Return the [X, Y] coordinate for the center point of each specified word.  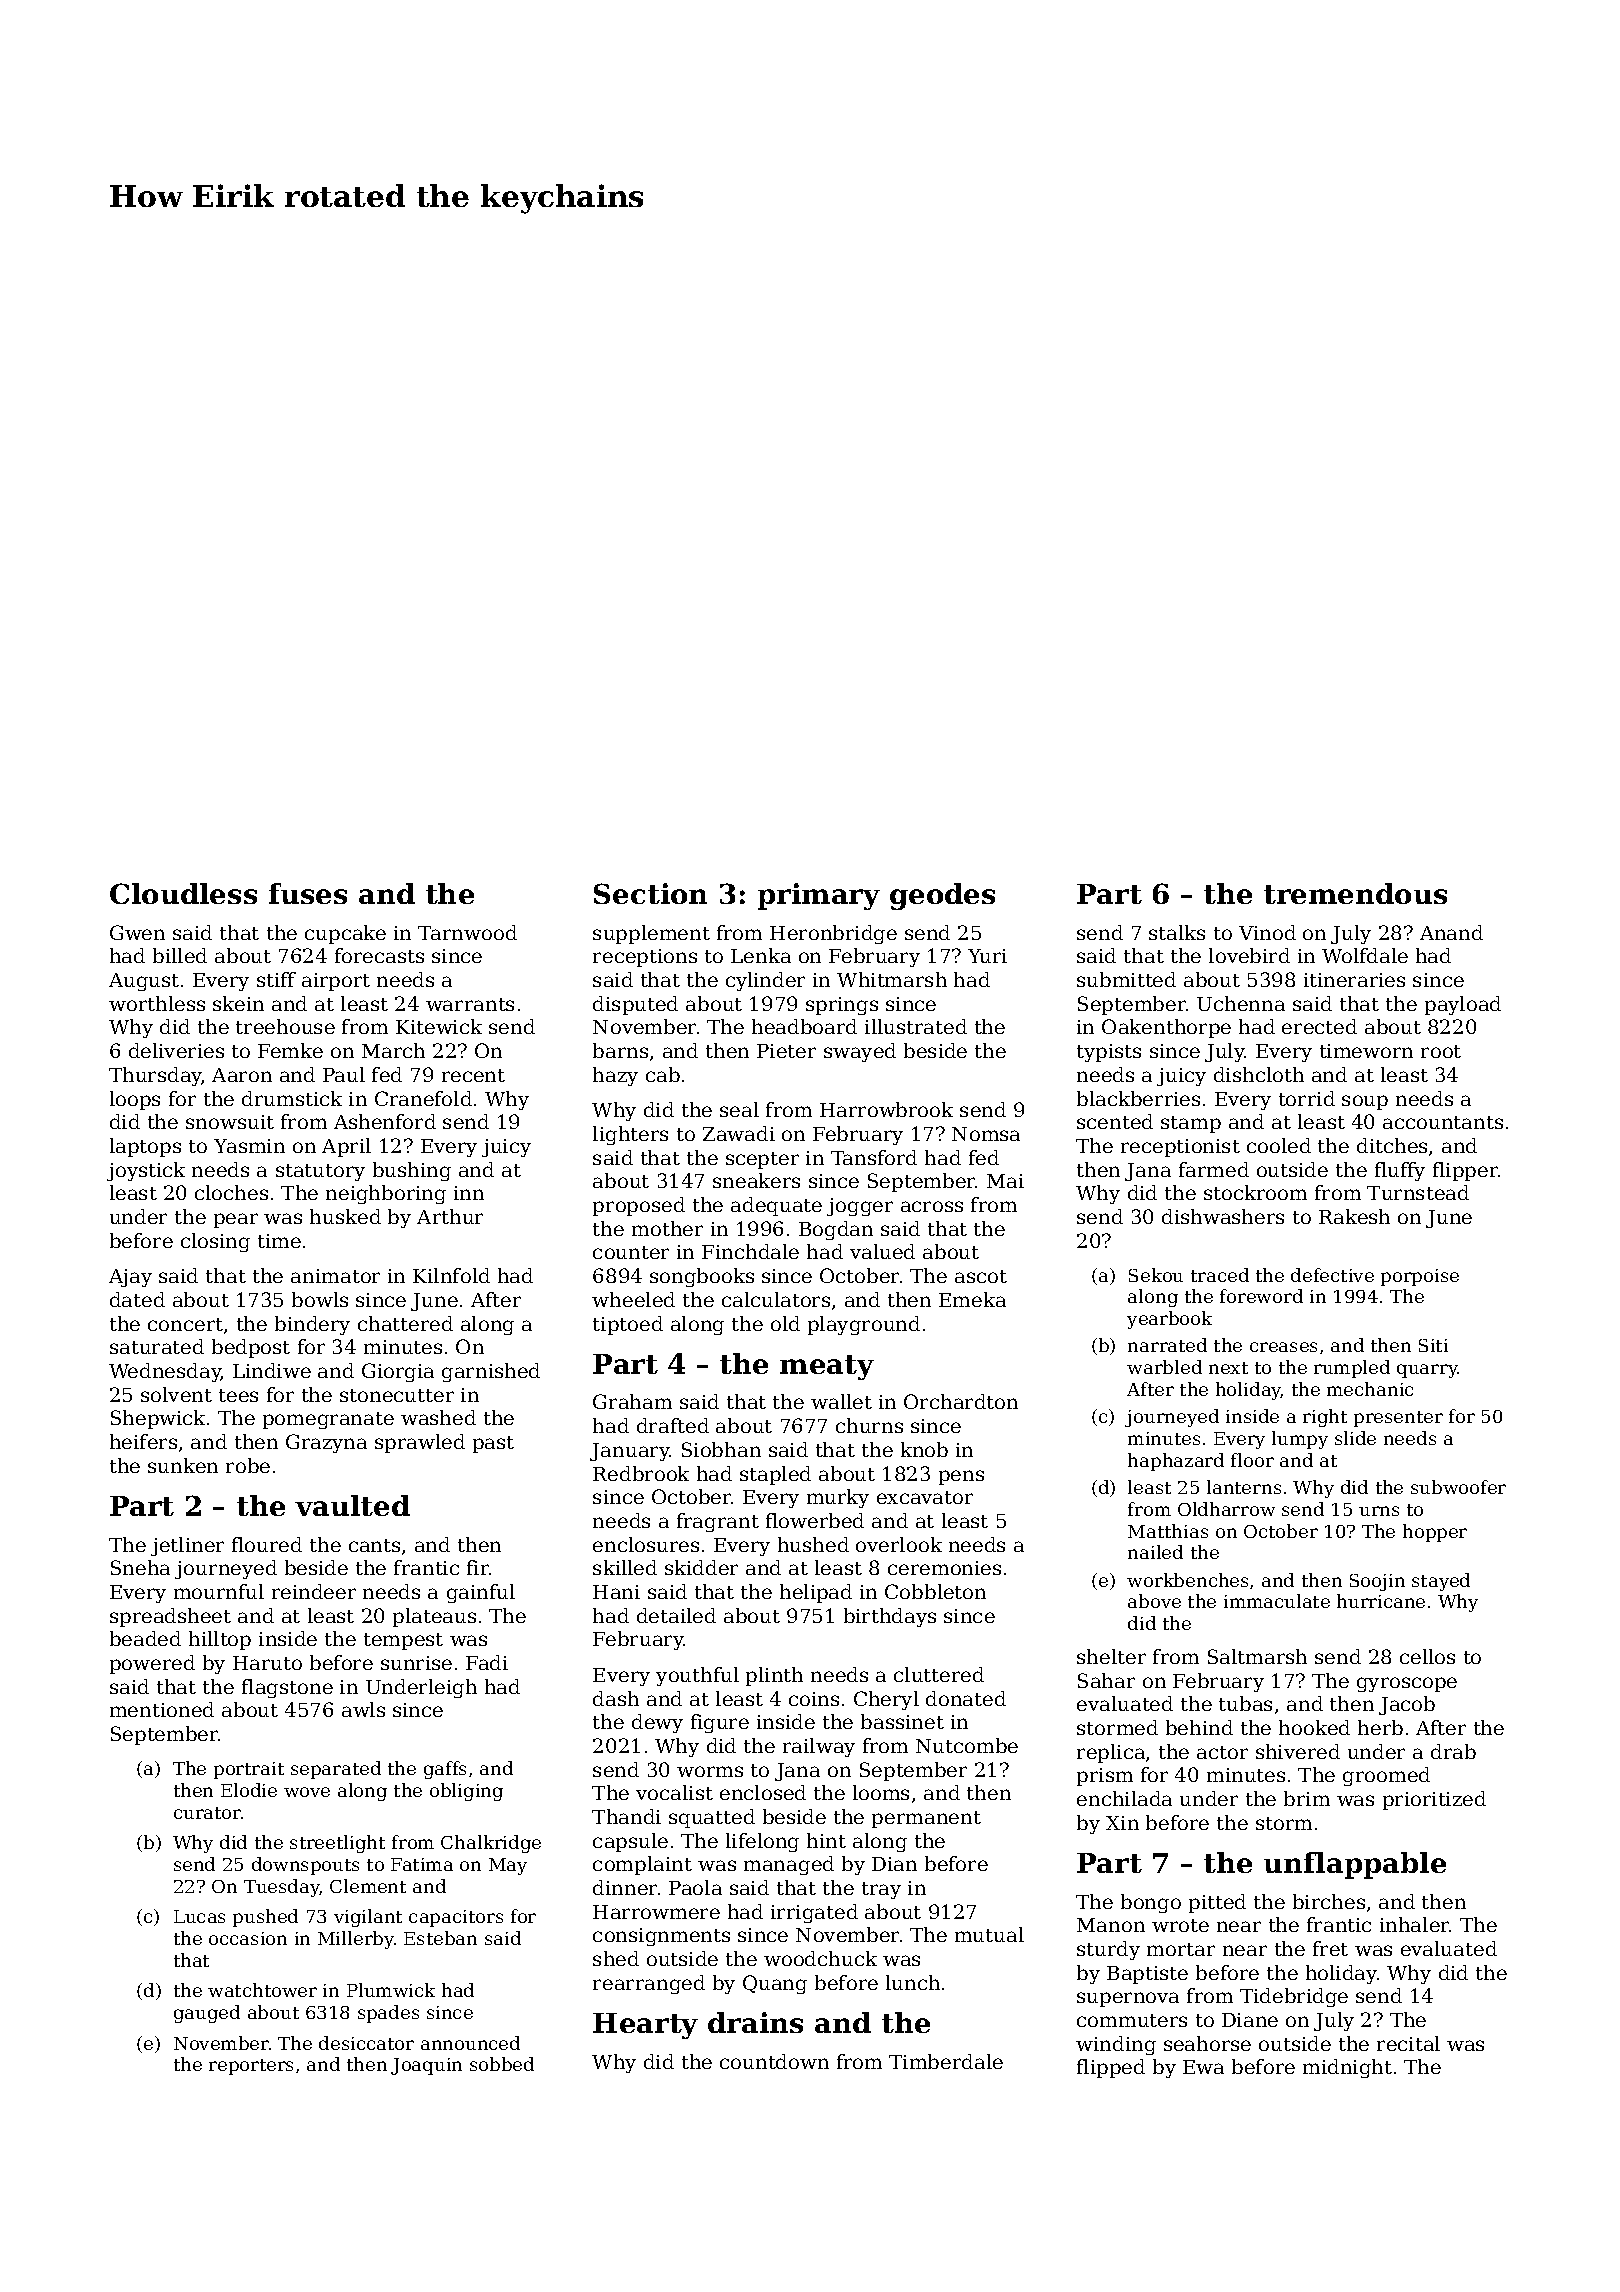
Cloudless [183, 893]
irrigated [814, 1913]
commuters [1132, 2020]
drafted [673, 1425]
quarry [1427, 1371]
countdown [774, 2061]
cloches [231, 1192]
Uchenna [1241, 1003]
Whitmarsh [892, 979]
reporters [251, 2067]
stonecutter [397, 1395]
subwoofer [1458, 1487]
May [508, 1866]
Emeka [972, 1299]
